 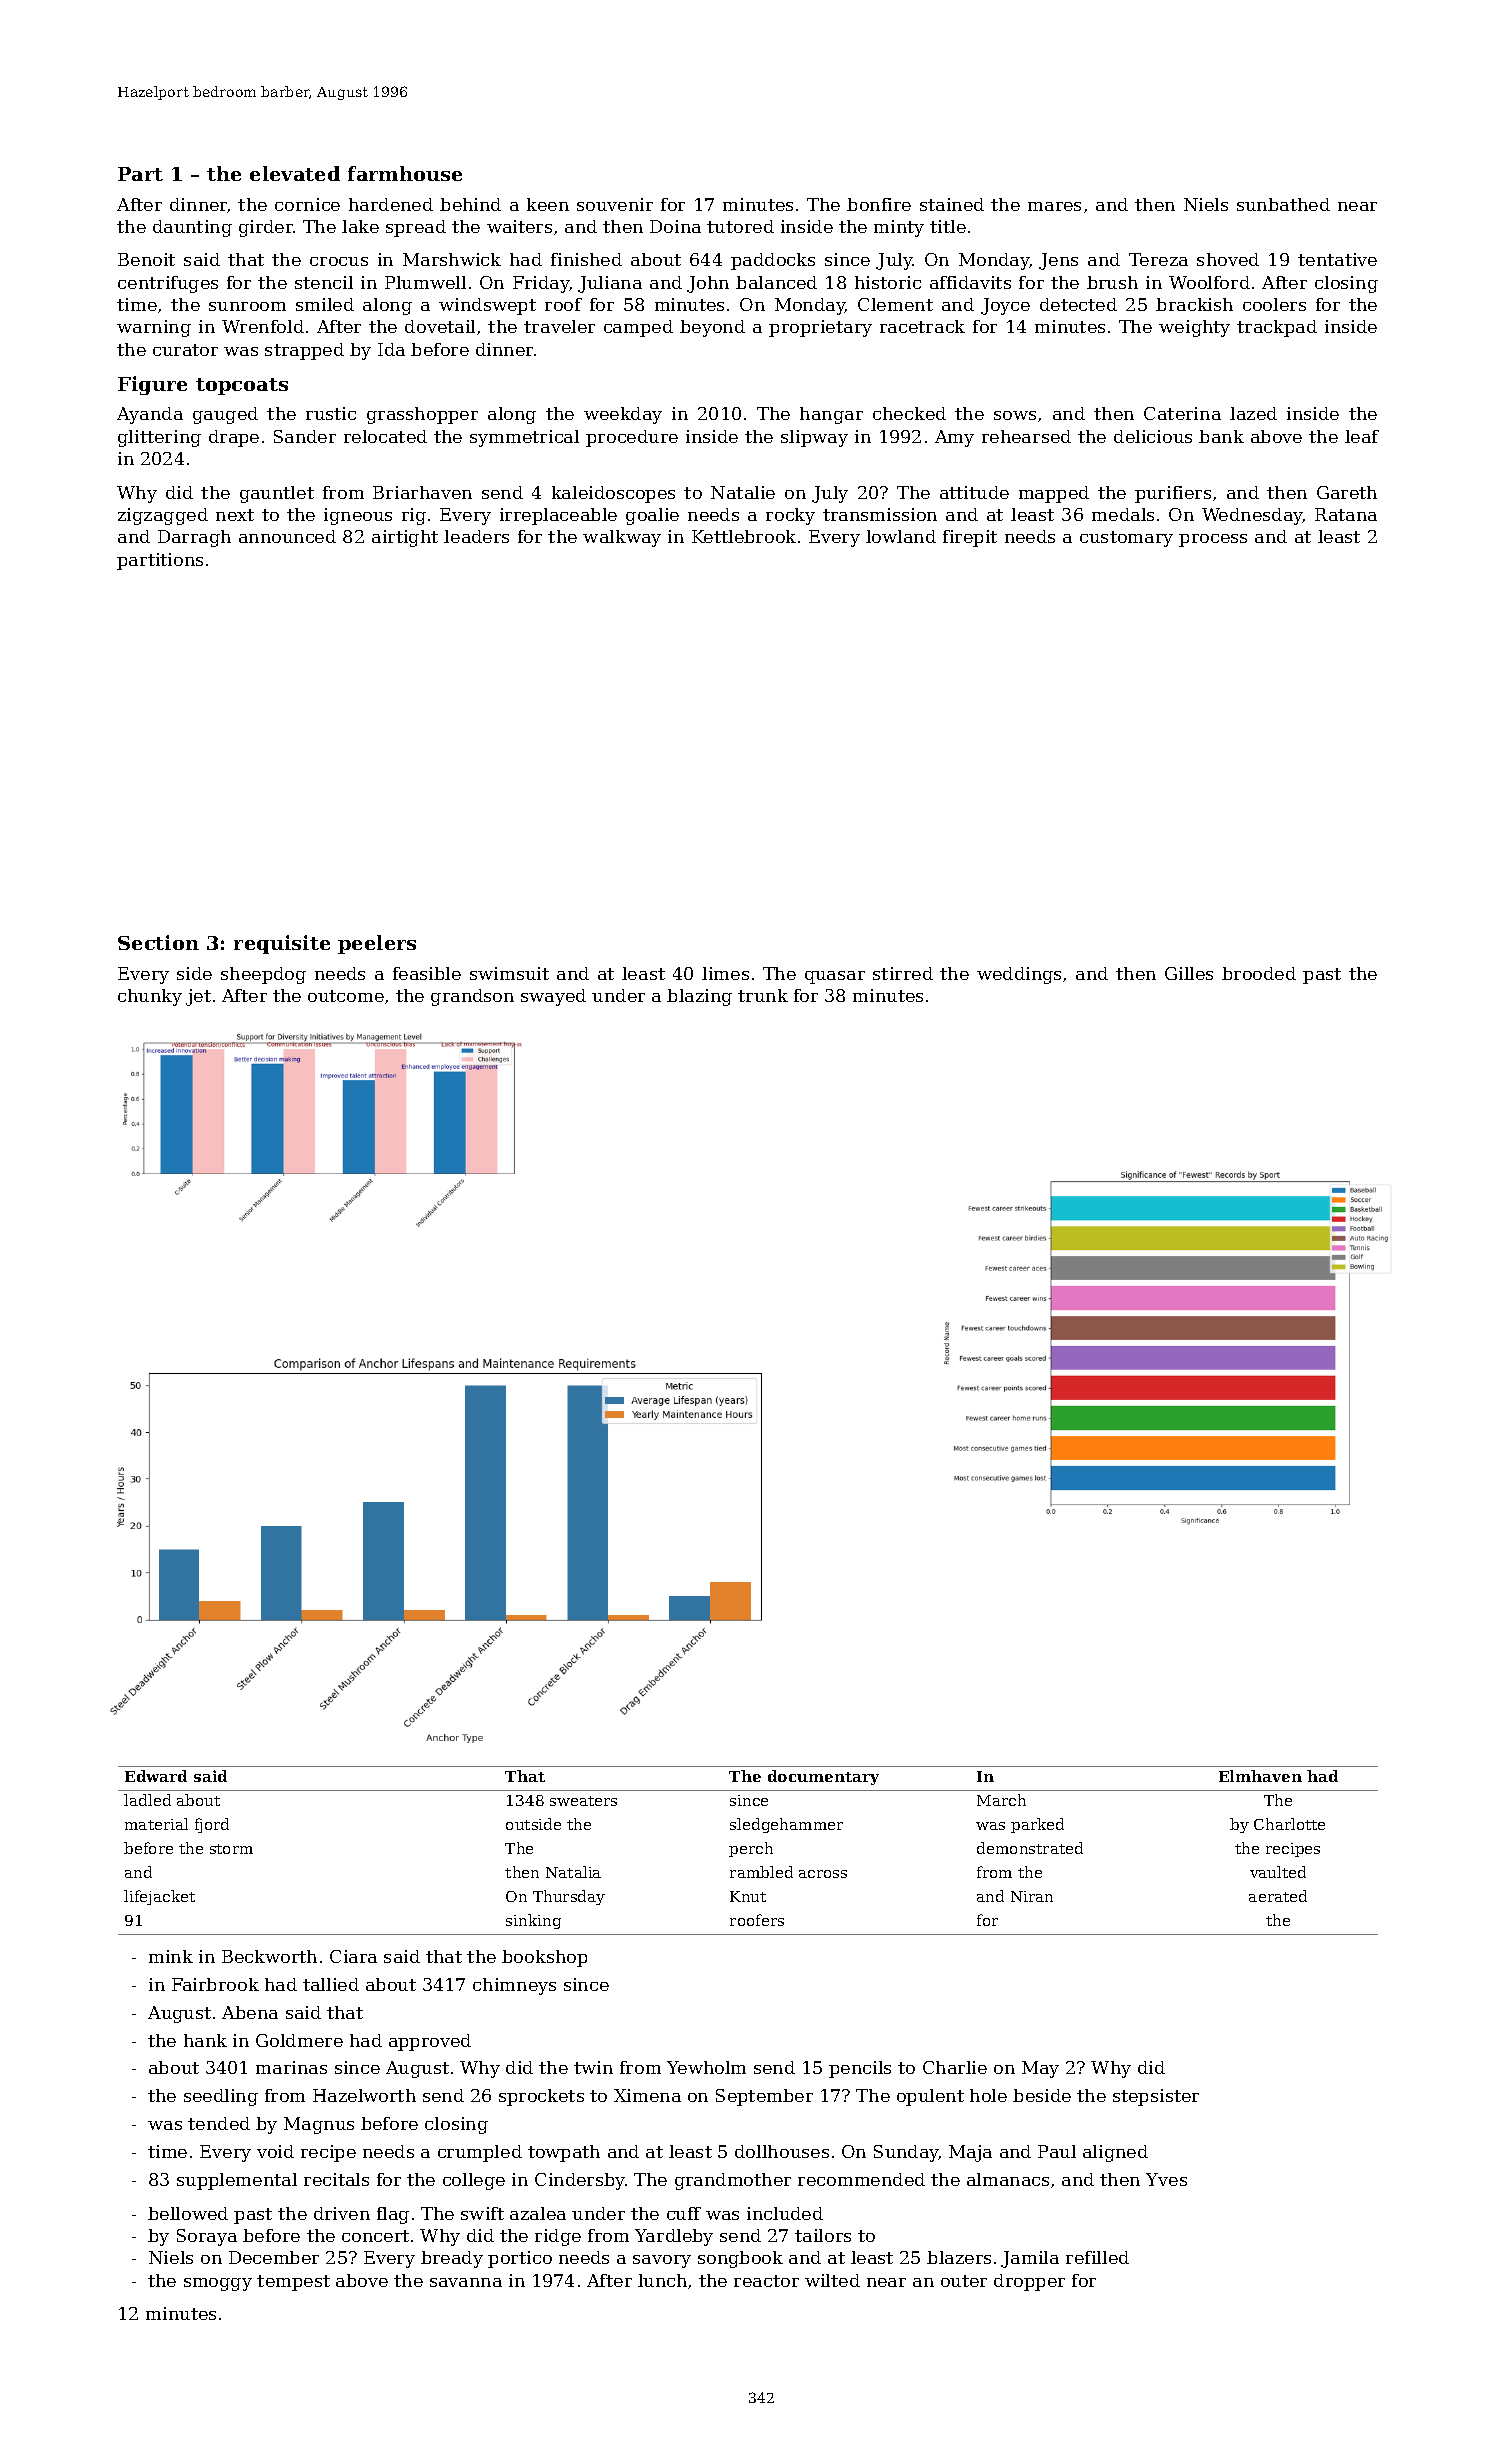 I want to click on Charlotte, so click(x=1289, y=1824).
